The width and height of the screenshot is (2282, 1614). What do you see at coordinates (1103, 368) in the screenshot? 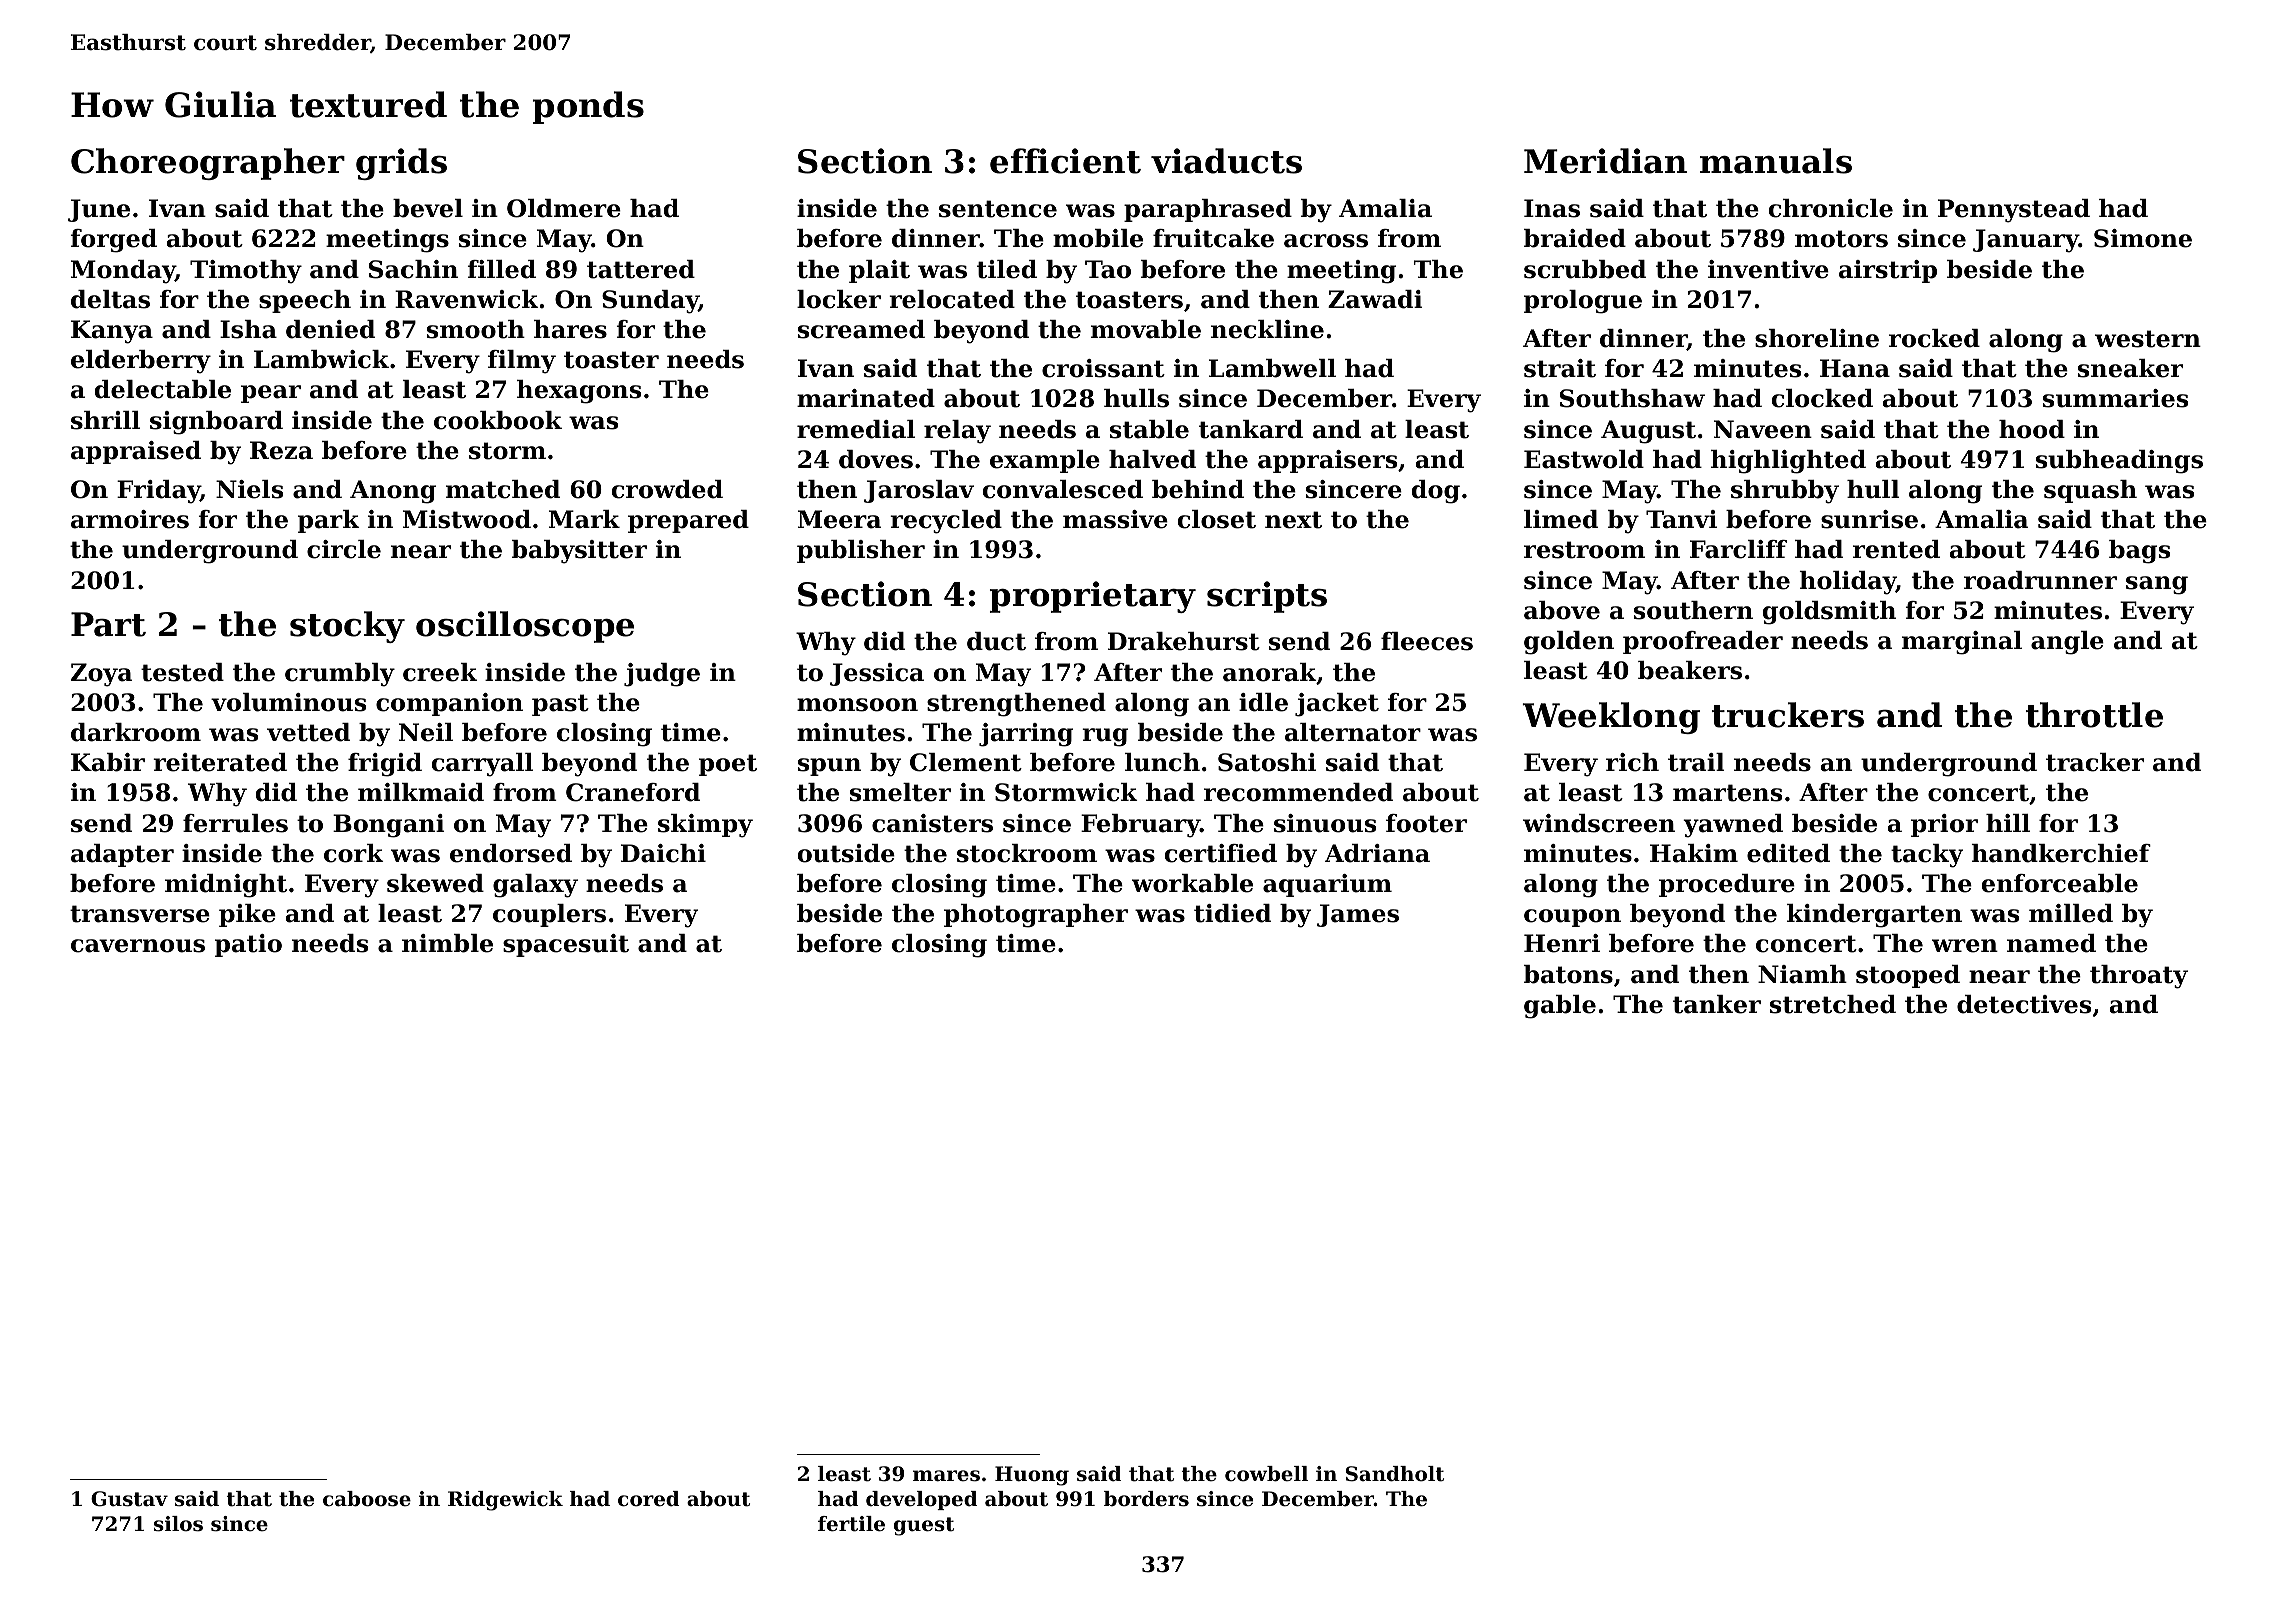
I see `croissant` at bounding box center [1103, 368].
